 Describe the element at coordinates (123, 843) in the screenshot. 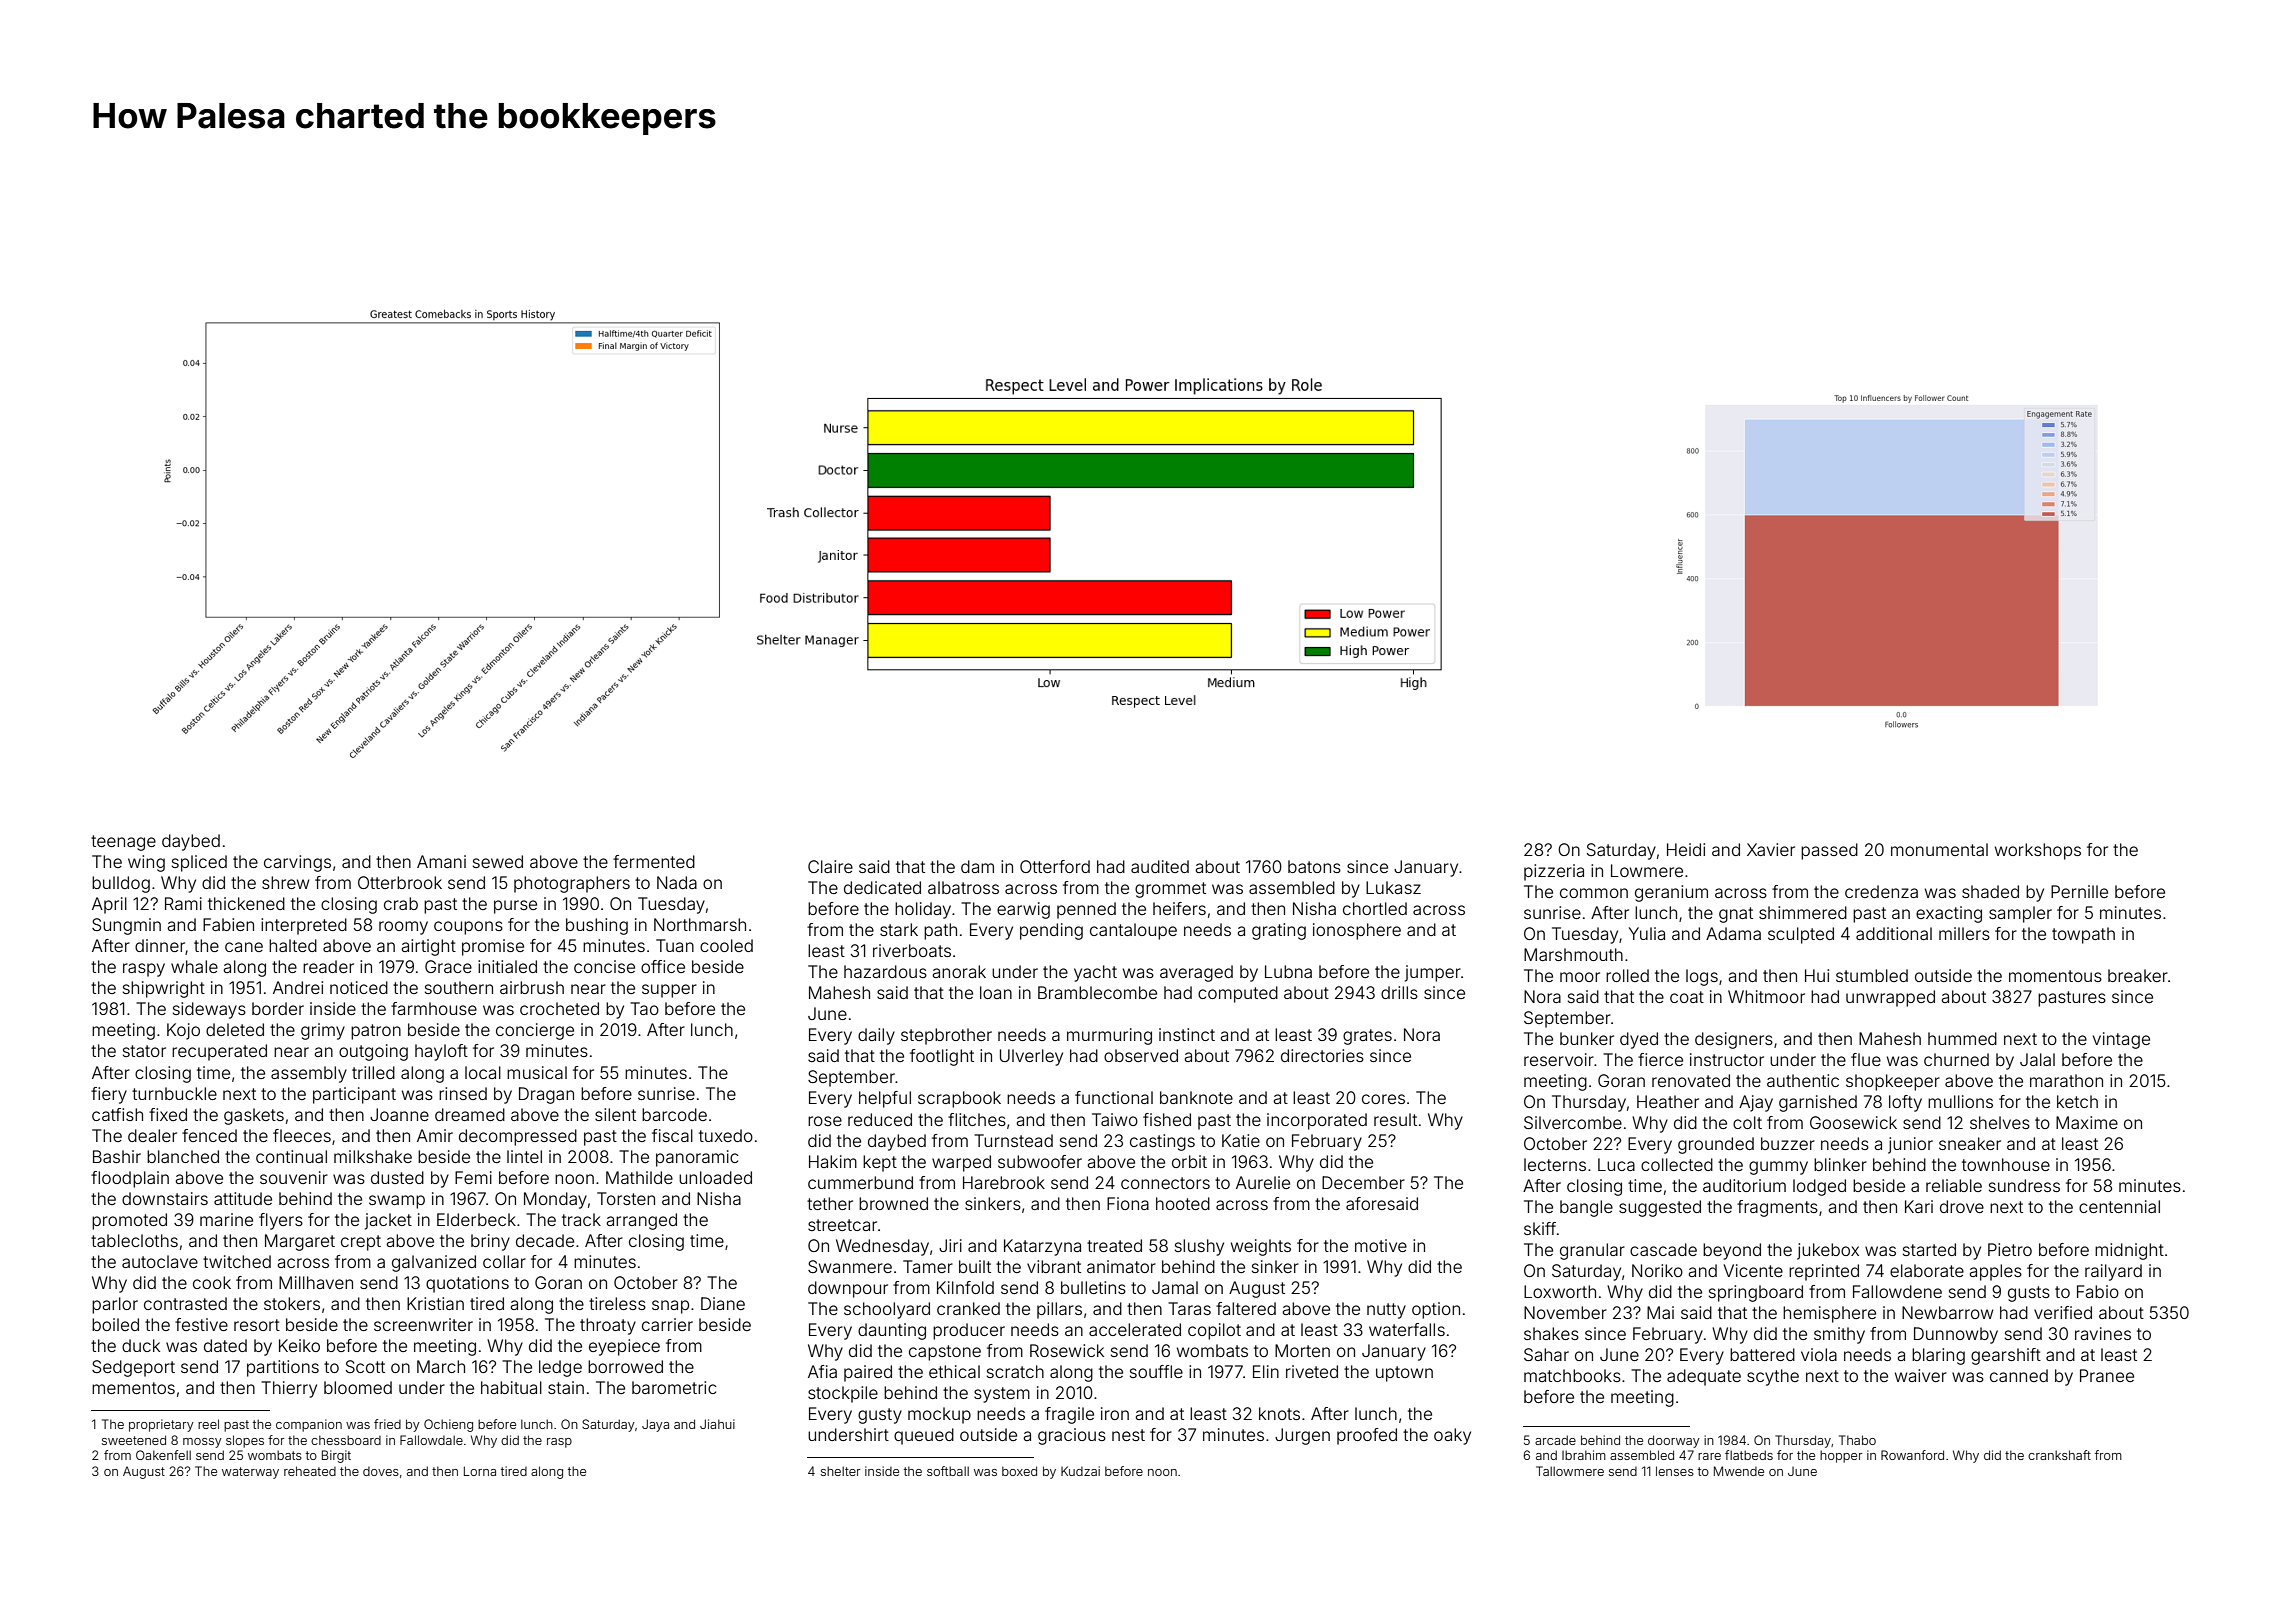

I see `teenage` at that location.
